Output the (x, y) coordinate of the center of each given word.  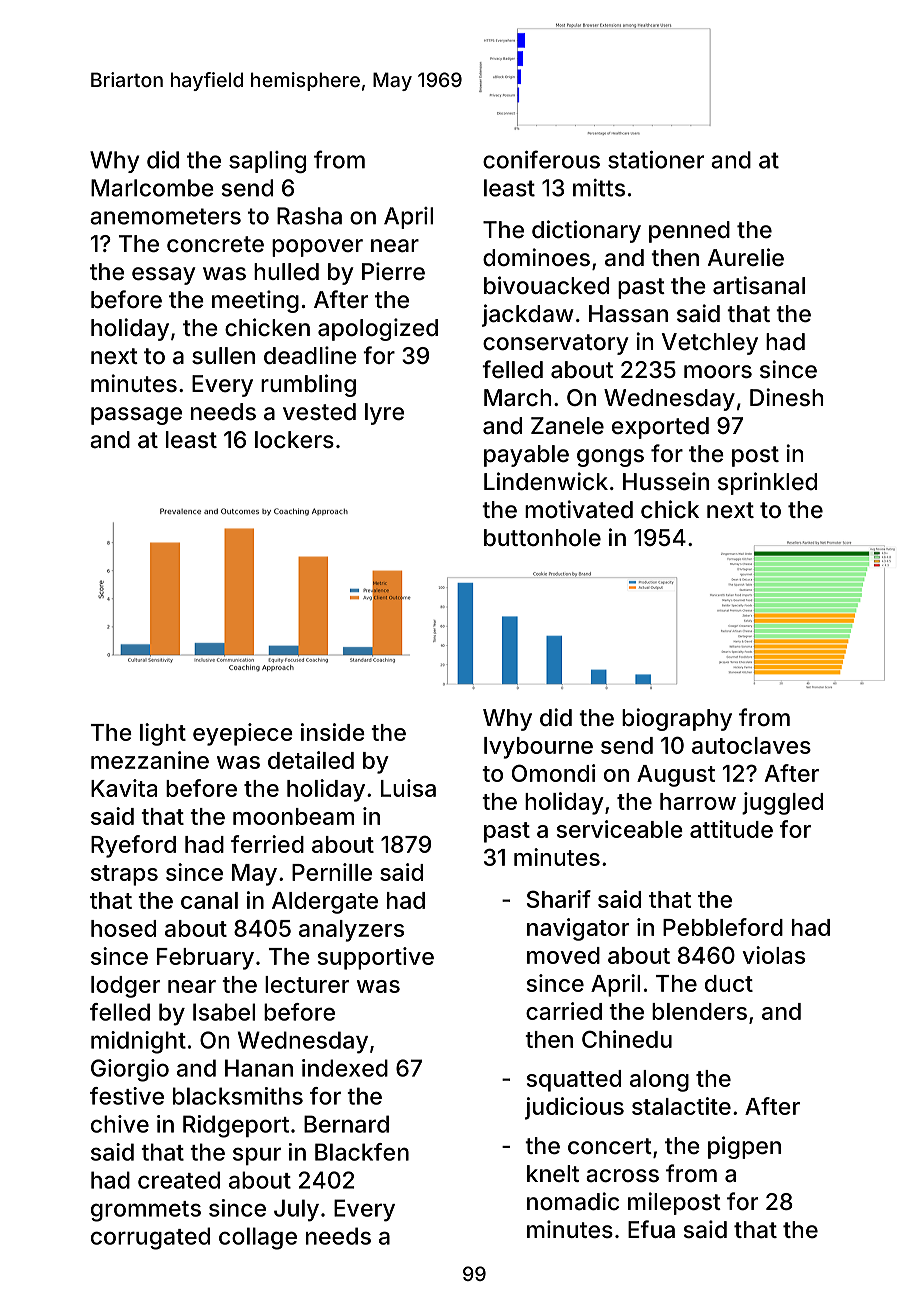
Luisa (408, 788)
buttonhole (542, 538)
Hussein (666, 481)
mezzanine (150, 760)
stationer (656, 160)
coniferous (541, 159)
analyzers (351, 931)
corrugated (150, 1238)
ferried (267, 844)
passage (136, 416)
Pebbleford (723, 927)
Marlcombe (152, 188)
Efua (651, 1229)
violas (773, 955)
